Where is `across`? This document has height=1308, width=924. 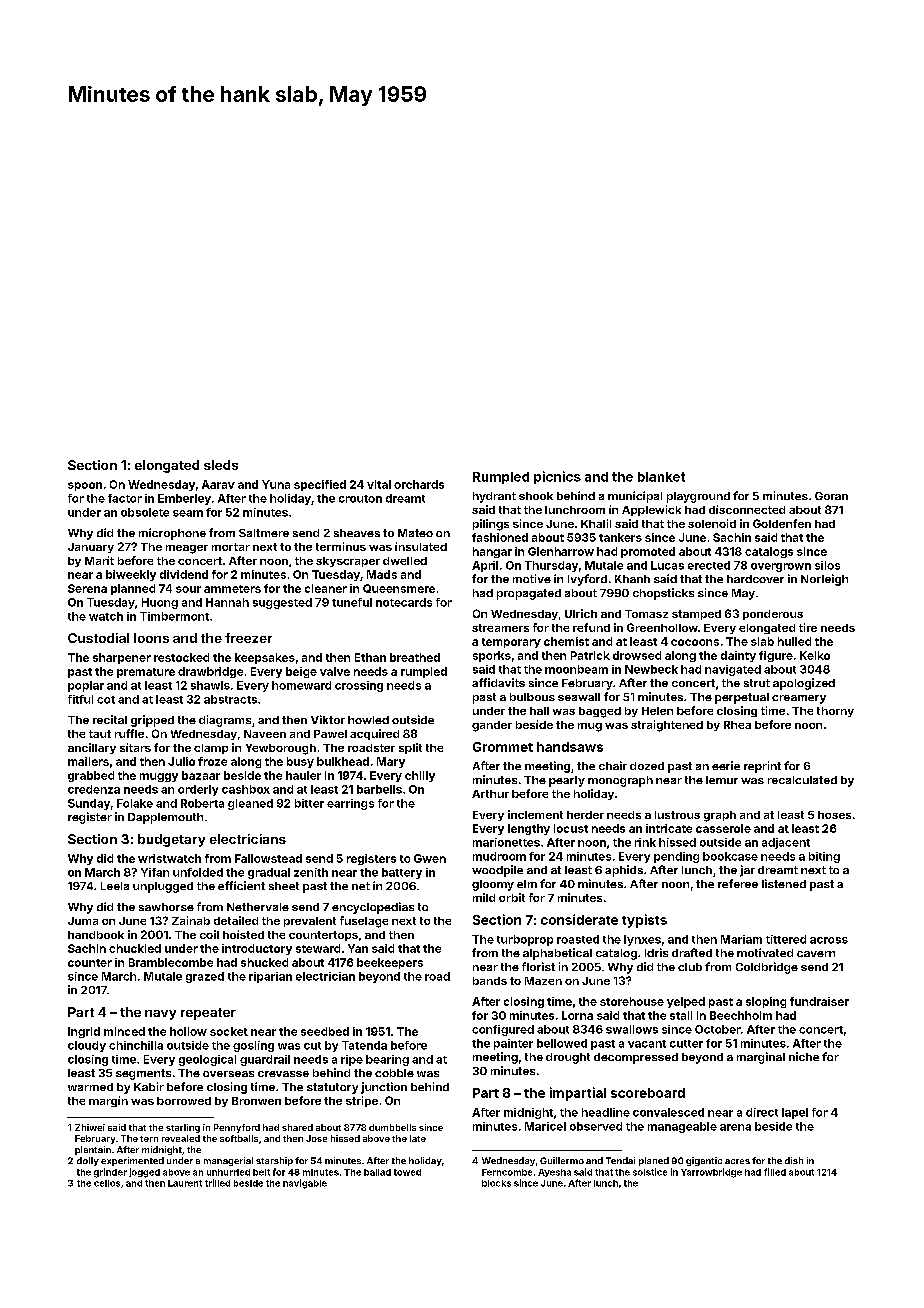 across is located at coordinates (829, 940).
